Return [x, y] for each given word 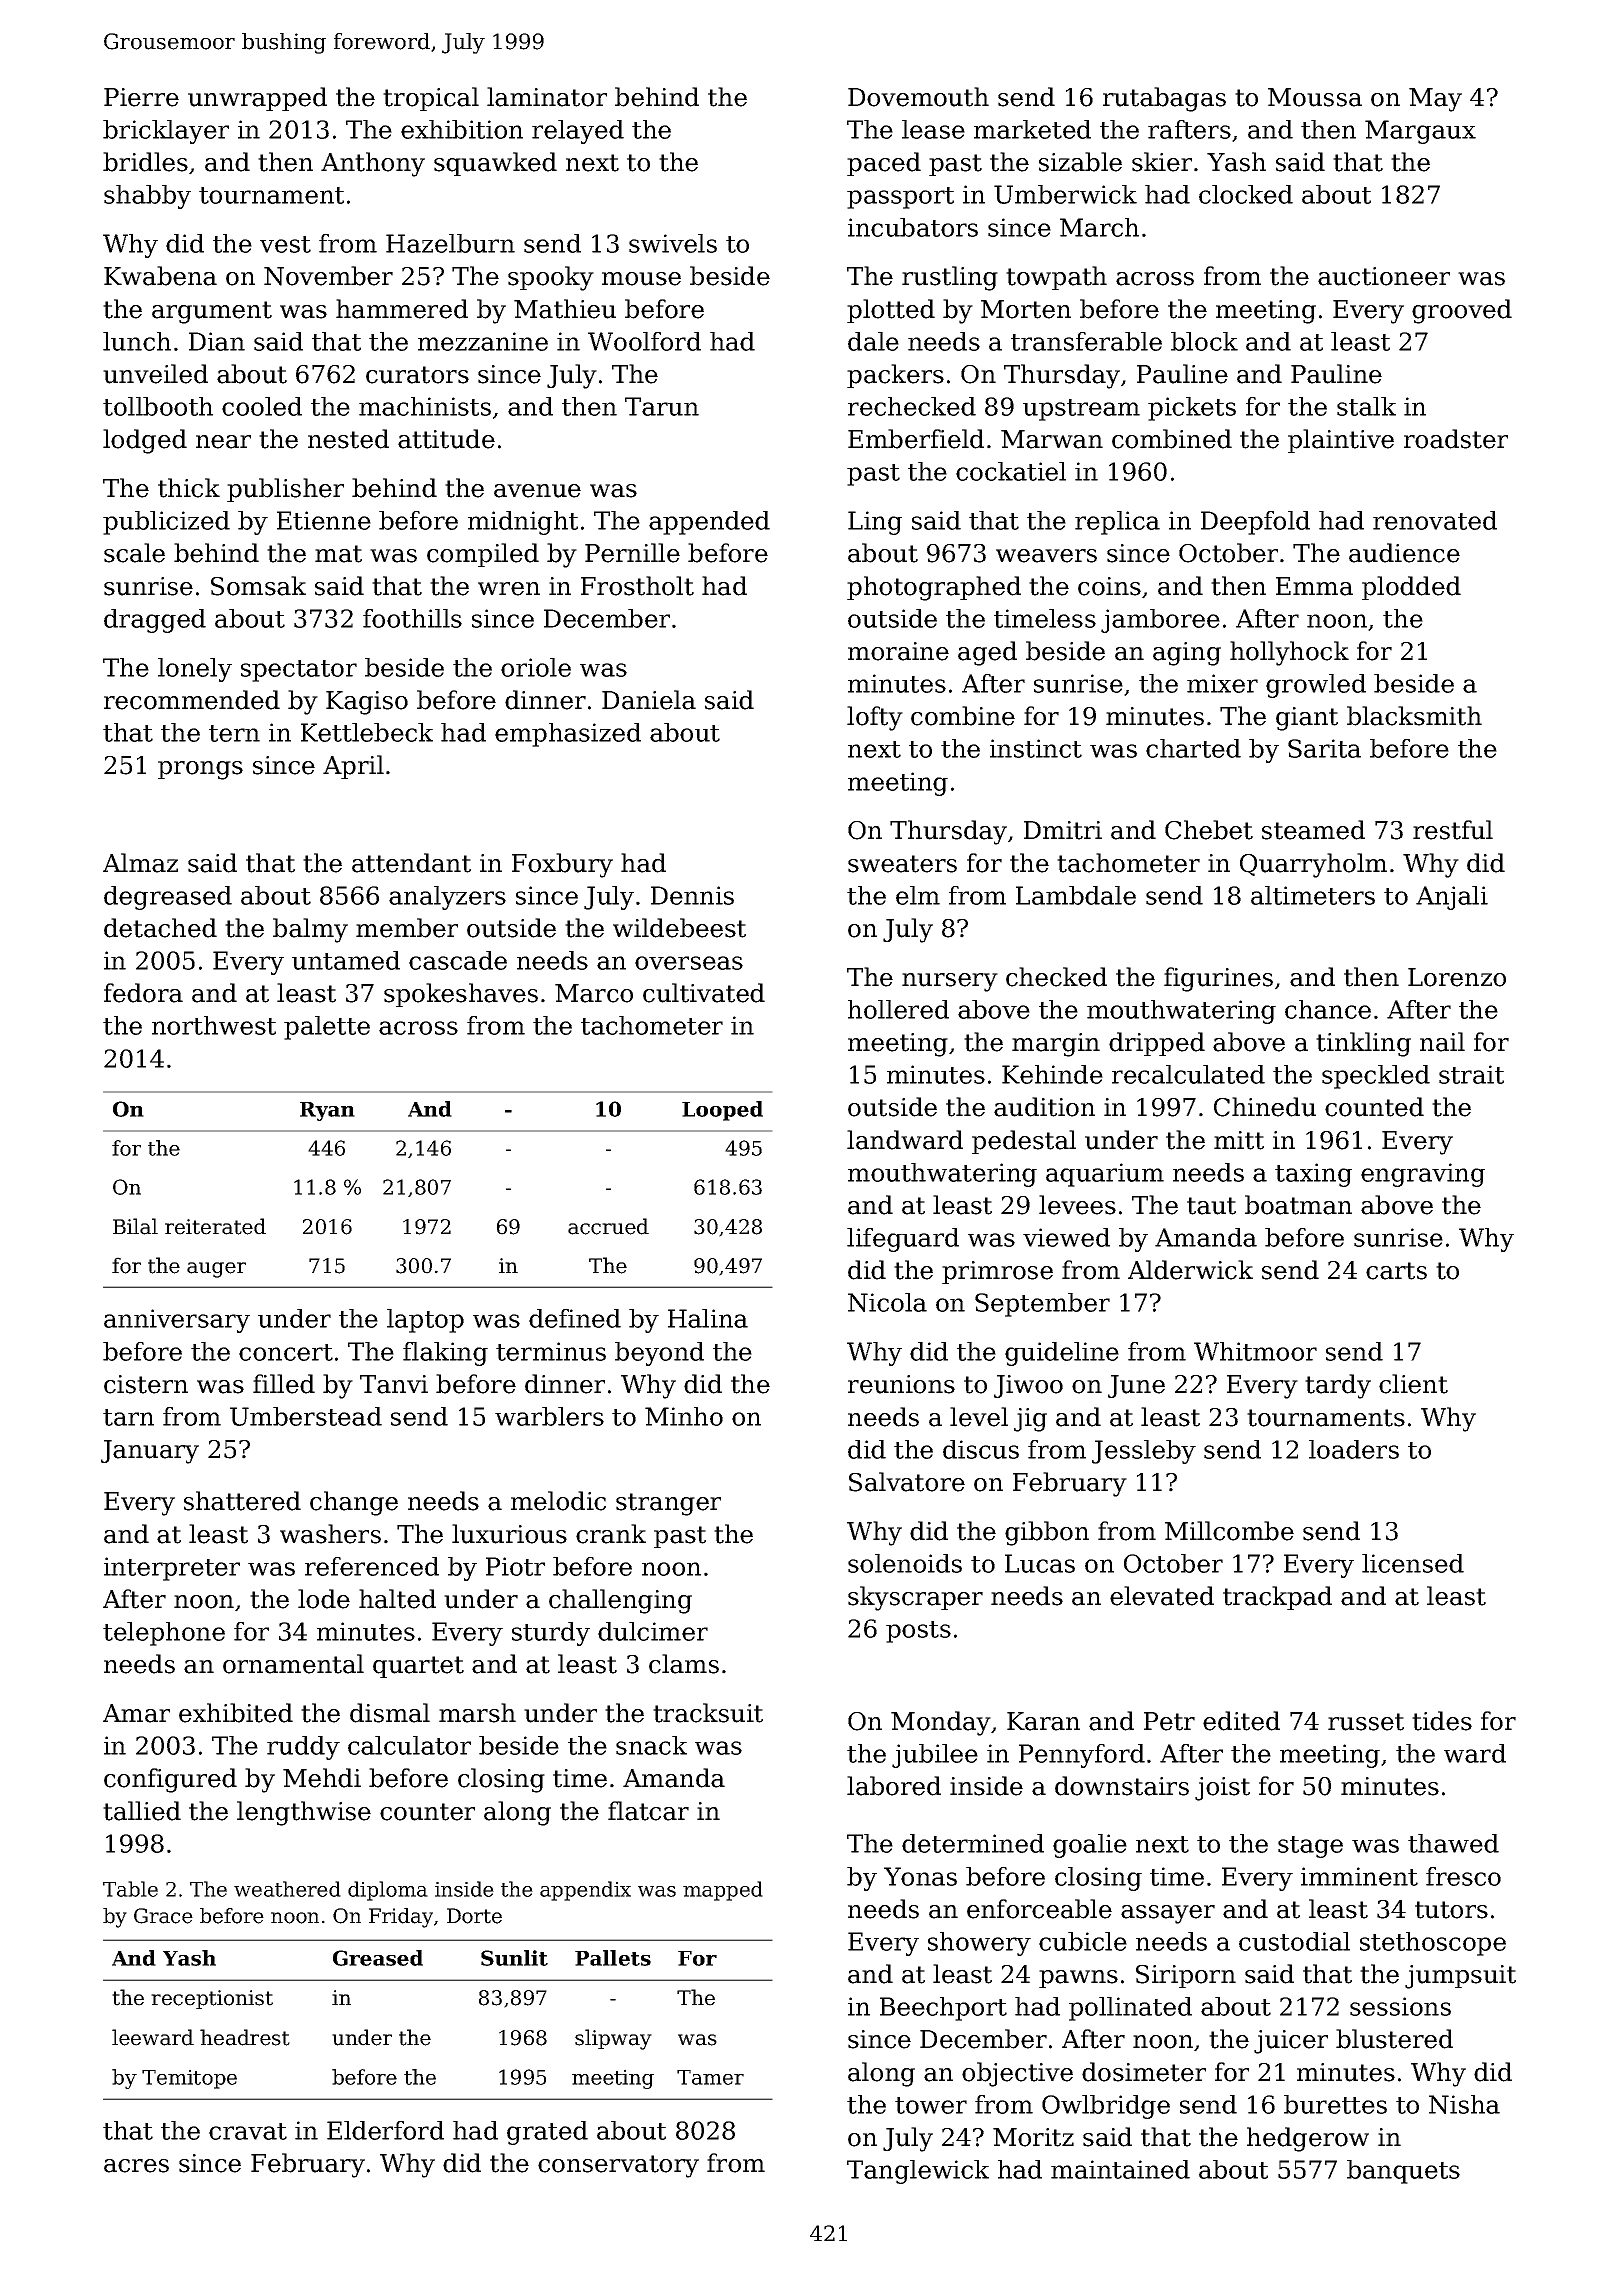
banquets [1403, 2172]
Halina [708, 1318]
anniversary [177, 1321]
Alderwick [1190, 1270]
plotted [891, 311]
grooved [1462, 311]
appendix [585, 1891]
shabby [147, 197]
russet [1366, 1722]
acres [136, 2166]
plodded [1411, 588]
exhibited [236, 1713]
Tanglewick [918, 2172]
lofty [875, 718]
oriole [536, 667]
